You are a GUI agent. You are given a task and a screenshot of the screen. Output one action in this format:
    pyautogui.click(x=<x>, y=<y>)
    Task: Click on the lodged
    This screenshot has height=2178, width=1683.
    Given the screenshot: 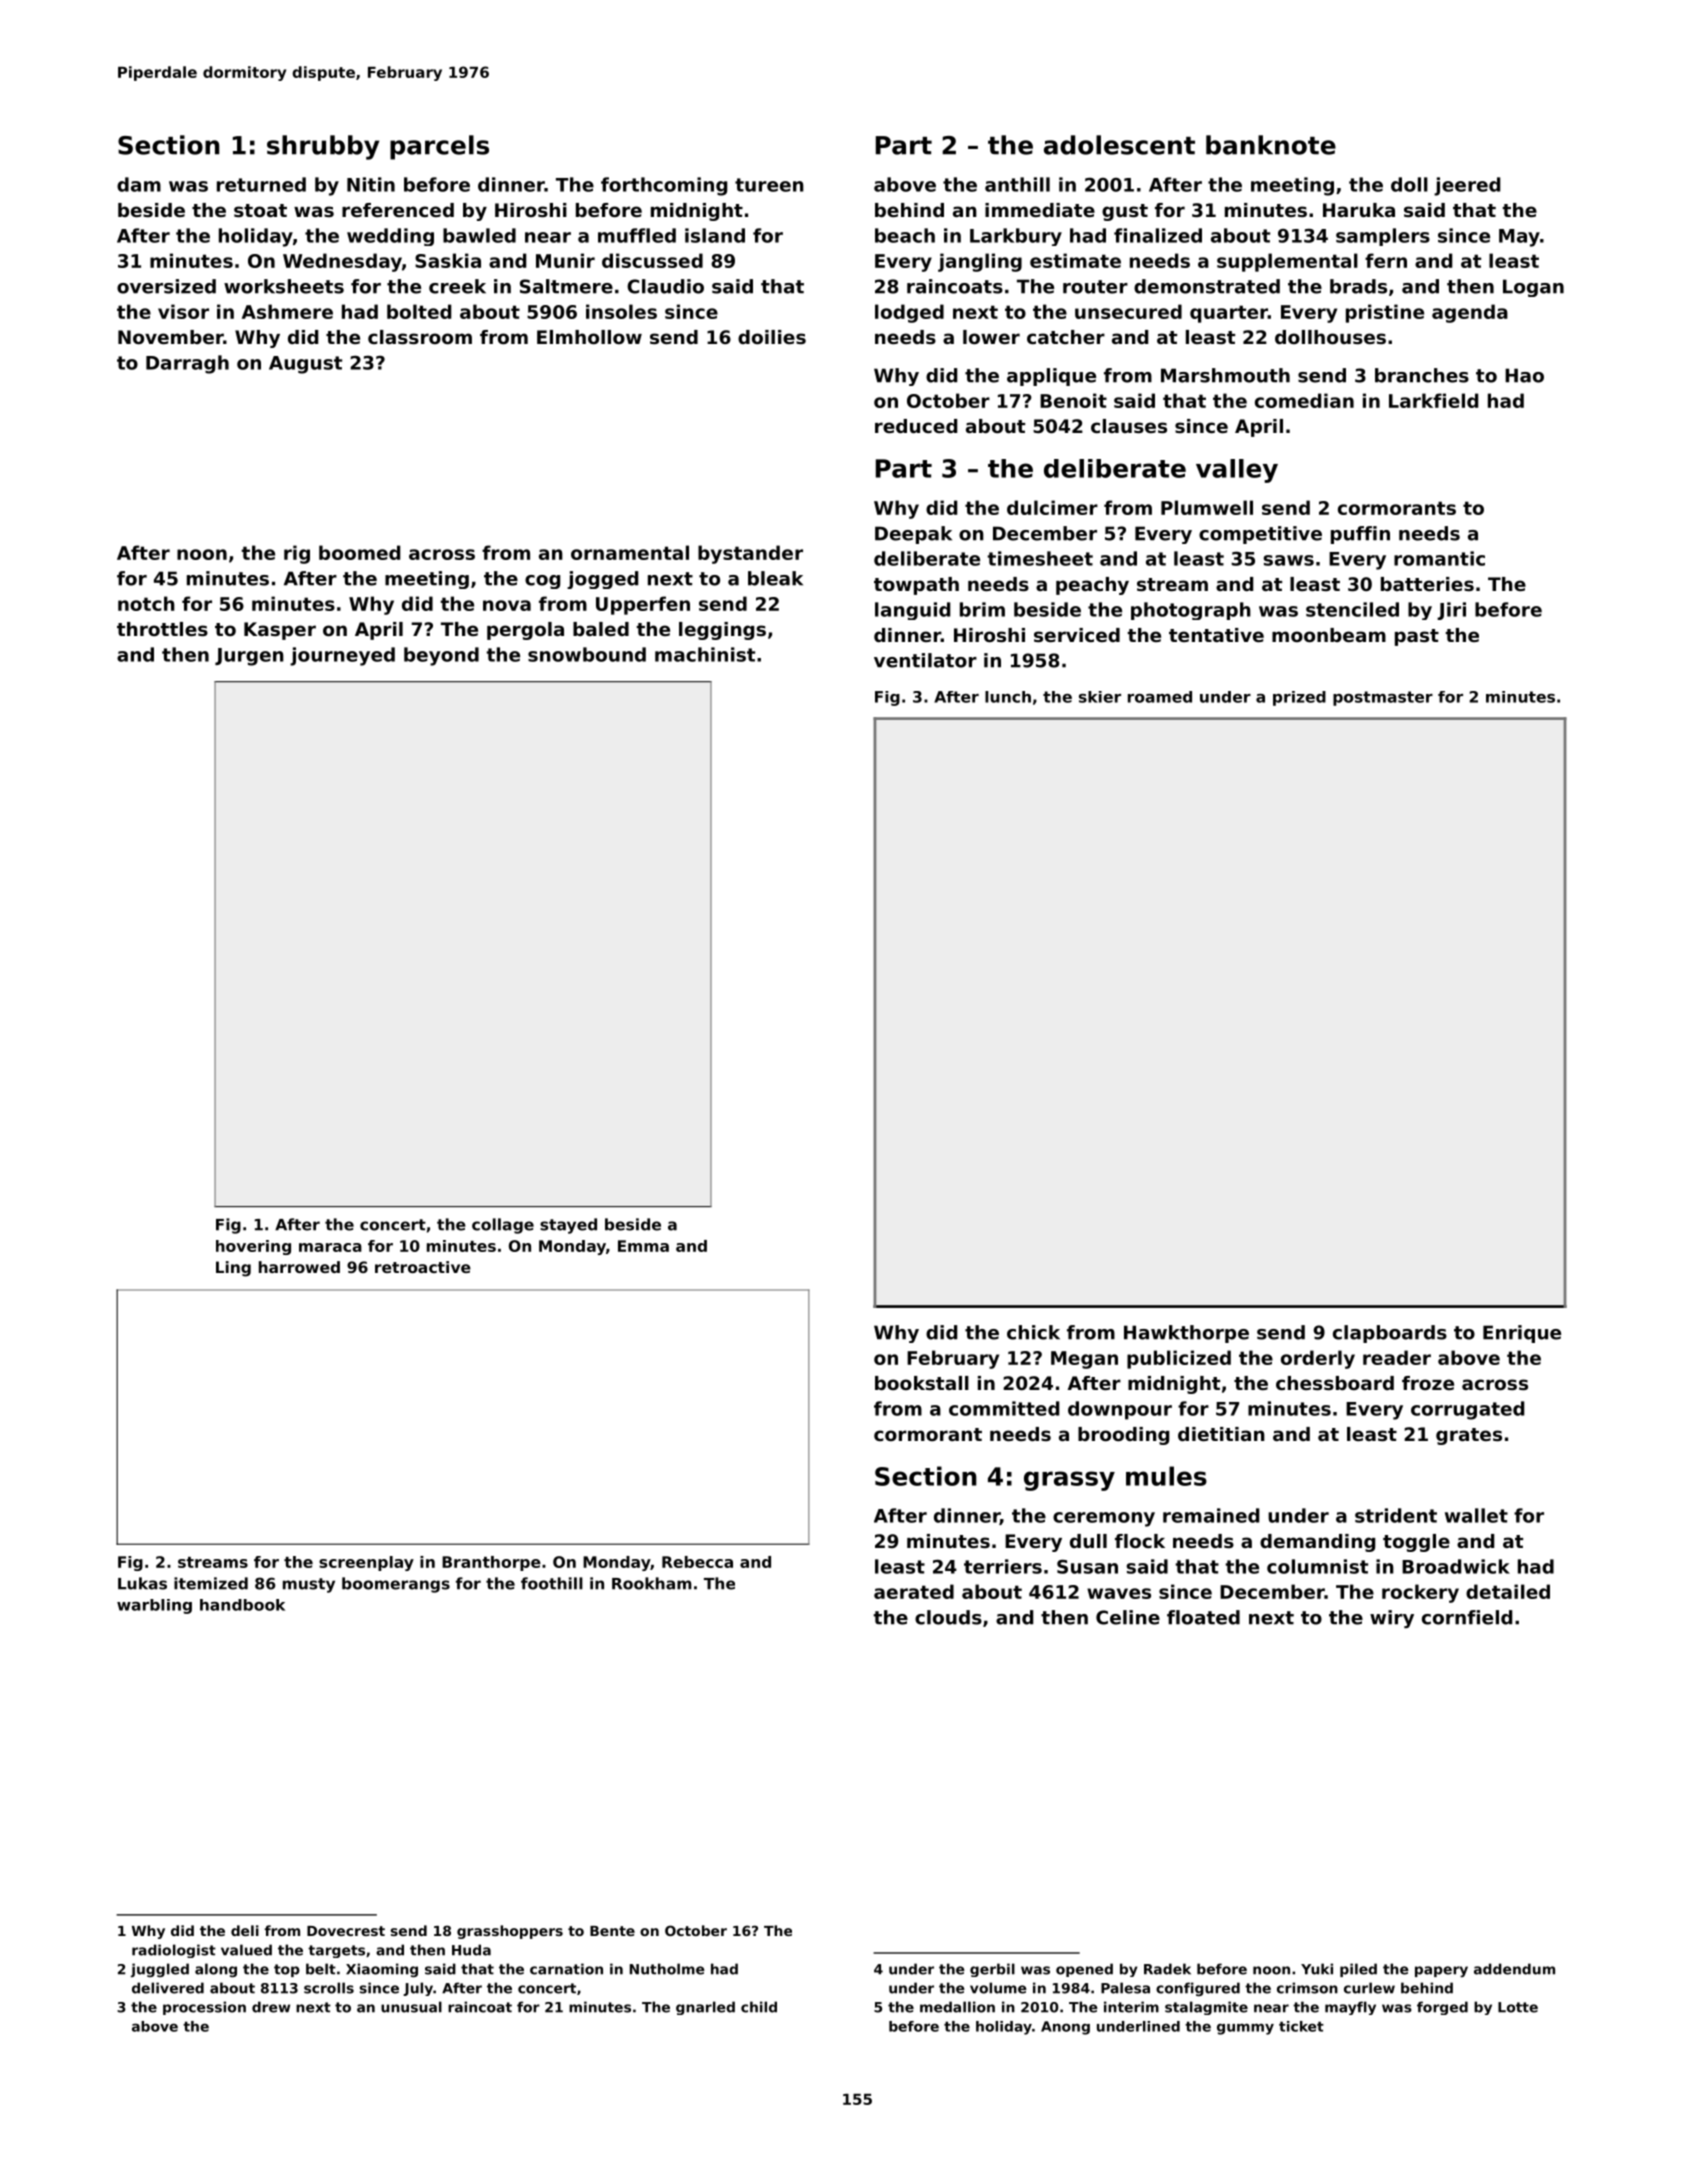 What is the action you would take?
    pyautogui.click(x=909, y=313)
